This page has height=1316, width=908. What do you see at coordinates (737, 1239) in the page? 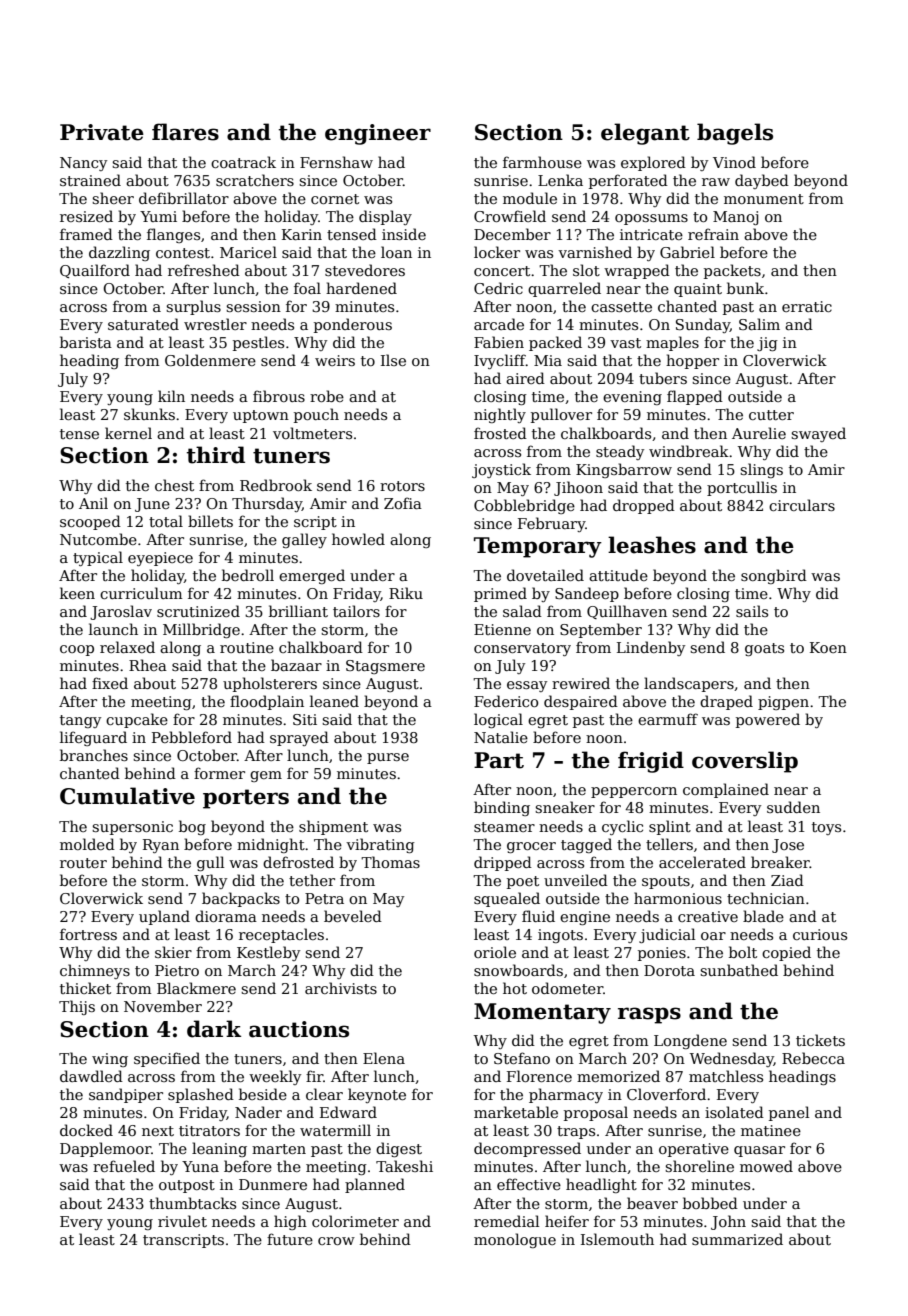
I see `summarized` at bounding box center [737, 1239].
